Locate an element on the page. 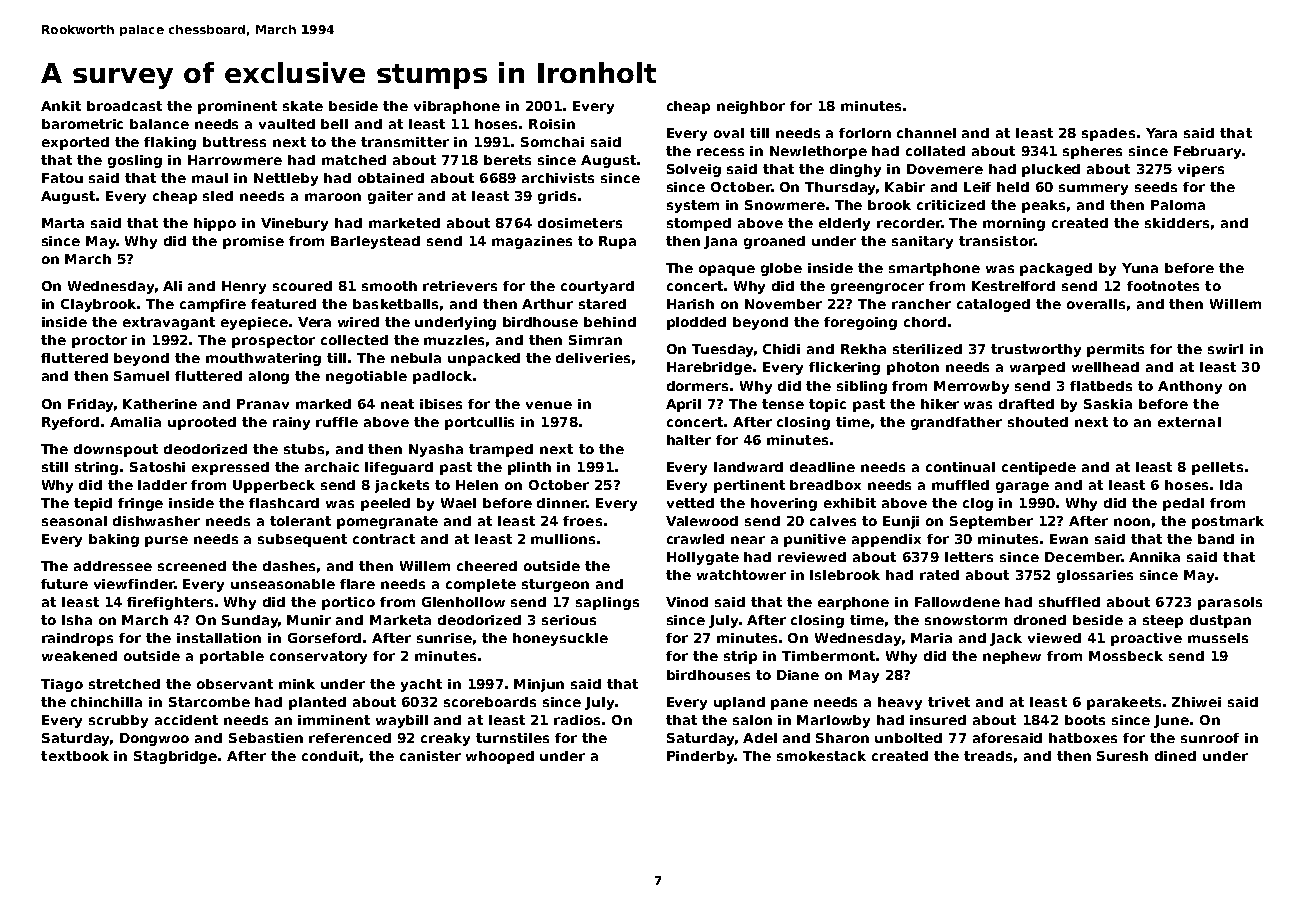 The height and width of the page is (924, 1308). punitive is located at coordinates (815, 540).
